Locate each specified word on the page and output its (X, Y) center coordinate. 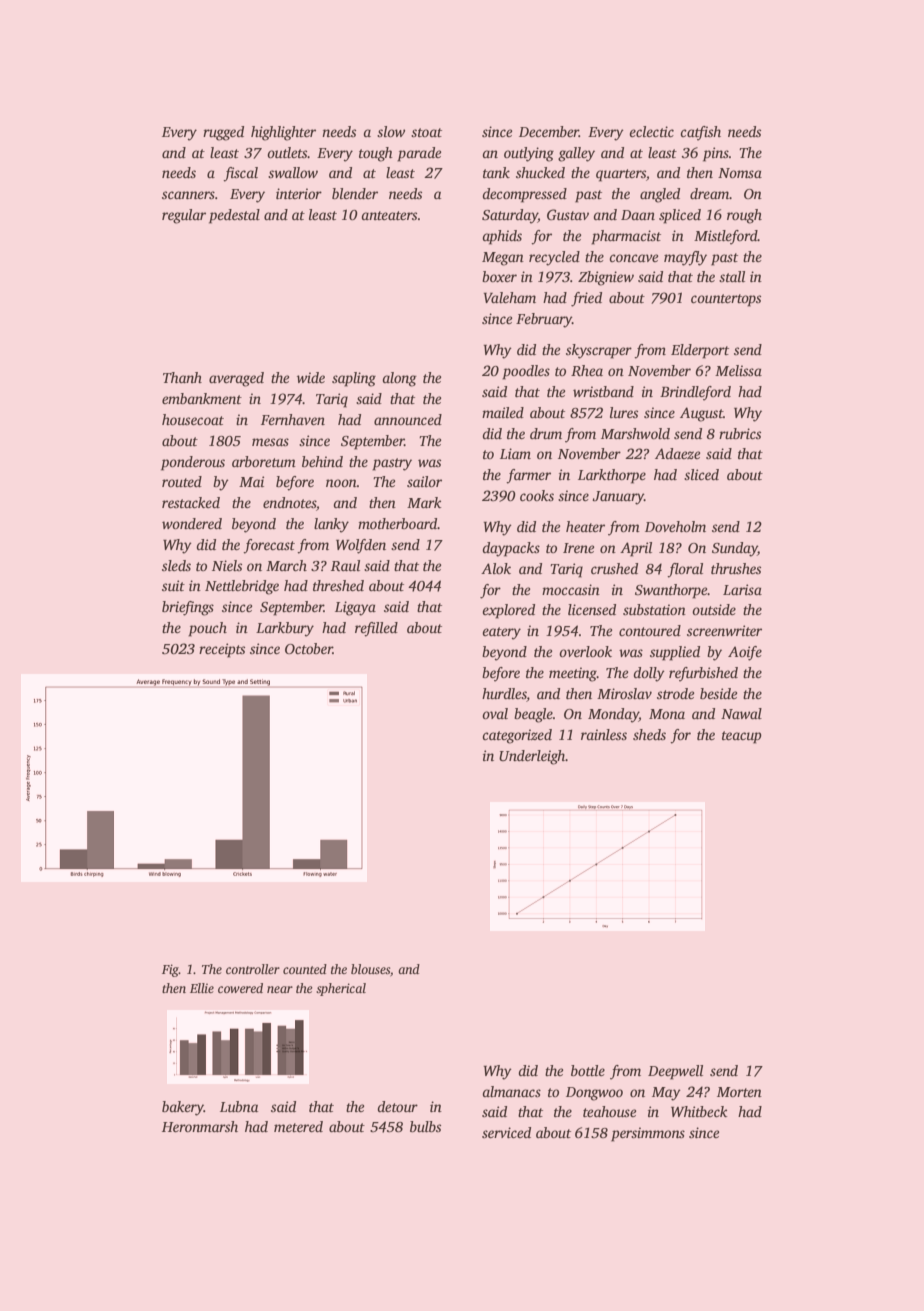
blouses (370, 969)
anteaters (389, 215)
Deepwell (675, 1072)
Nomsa (740, 173)
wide (311, 377)
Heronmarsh (200, 1126)
